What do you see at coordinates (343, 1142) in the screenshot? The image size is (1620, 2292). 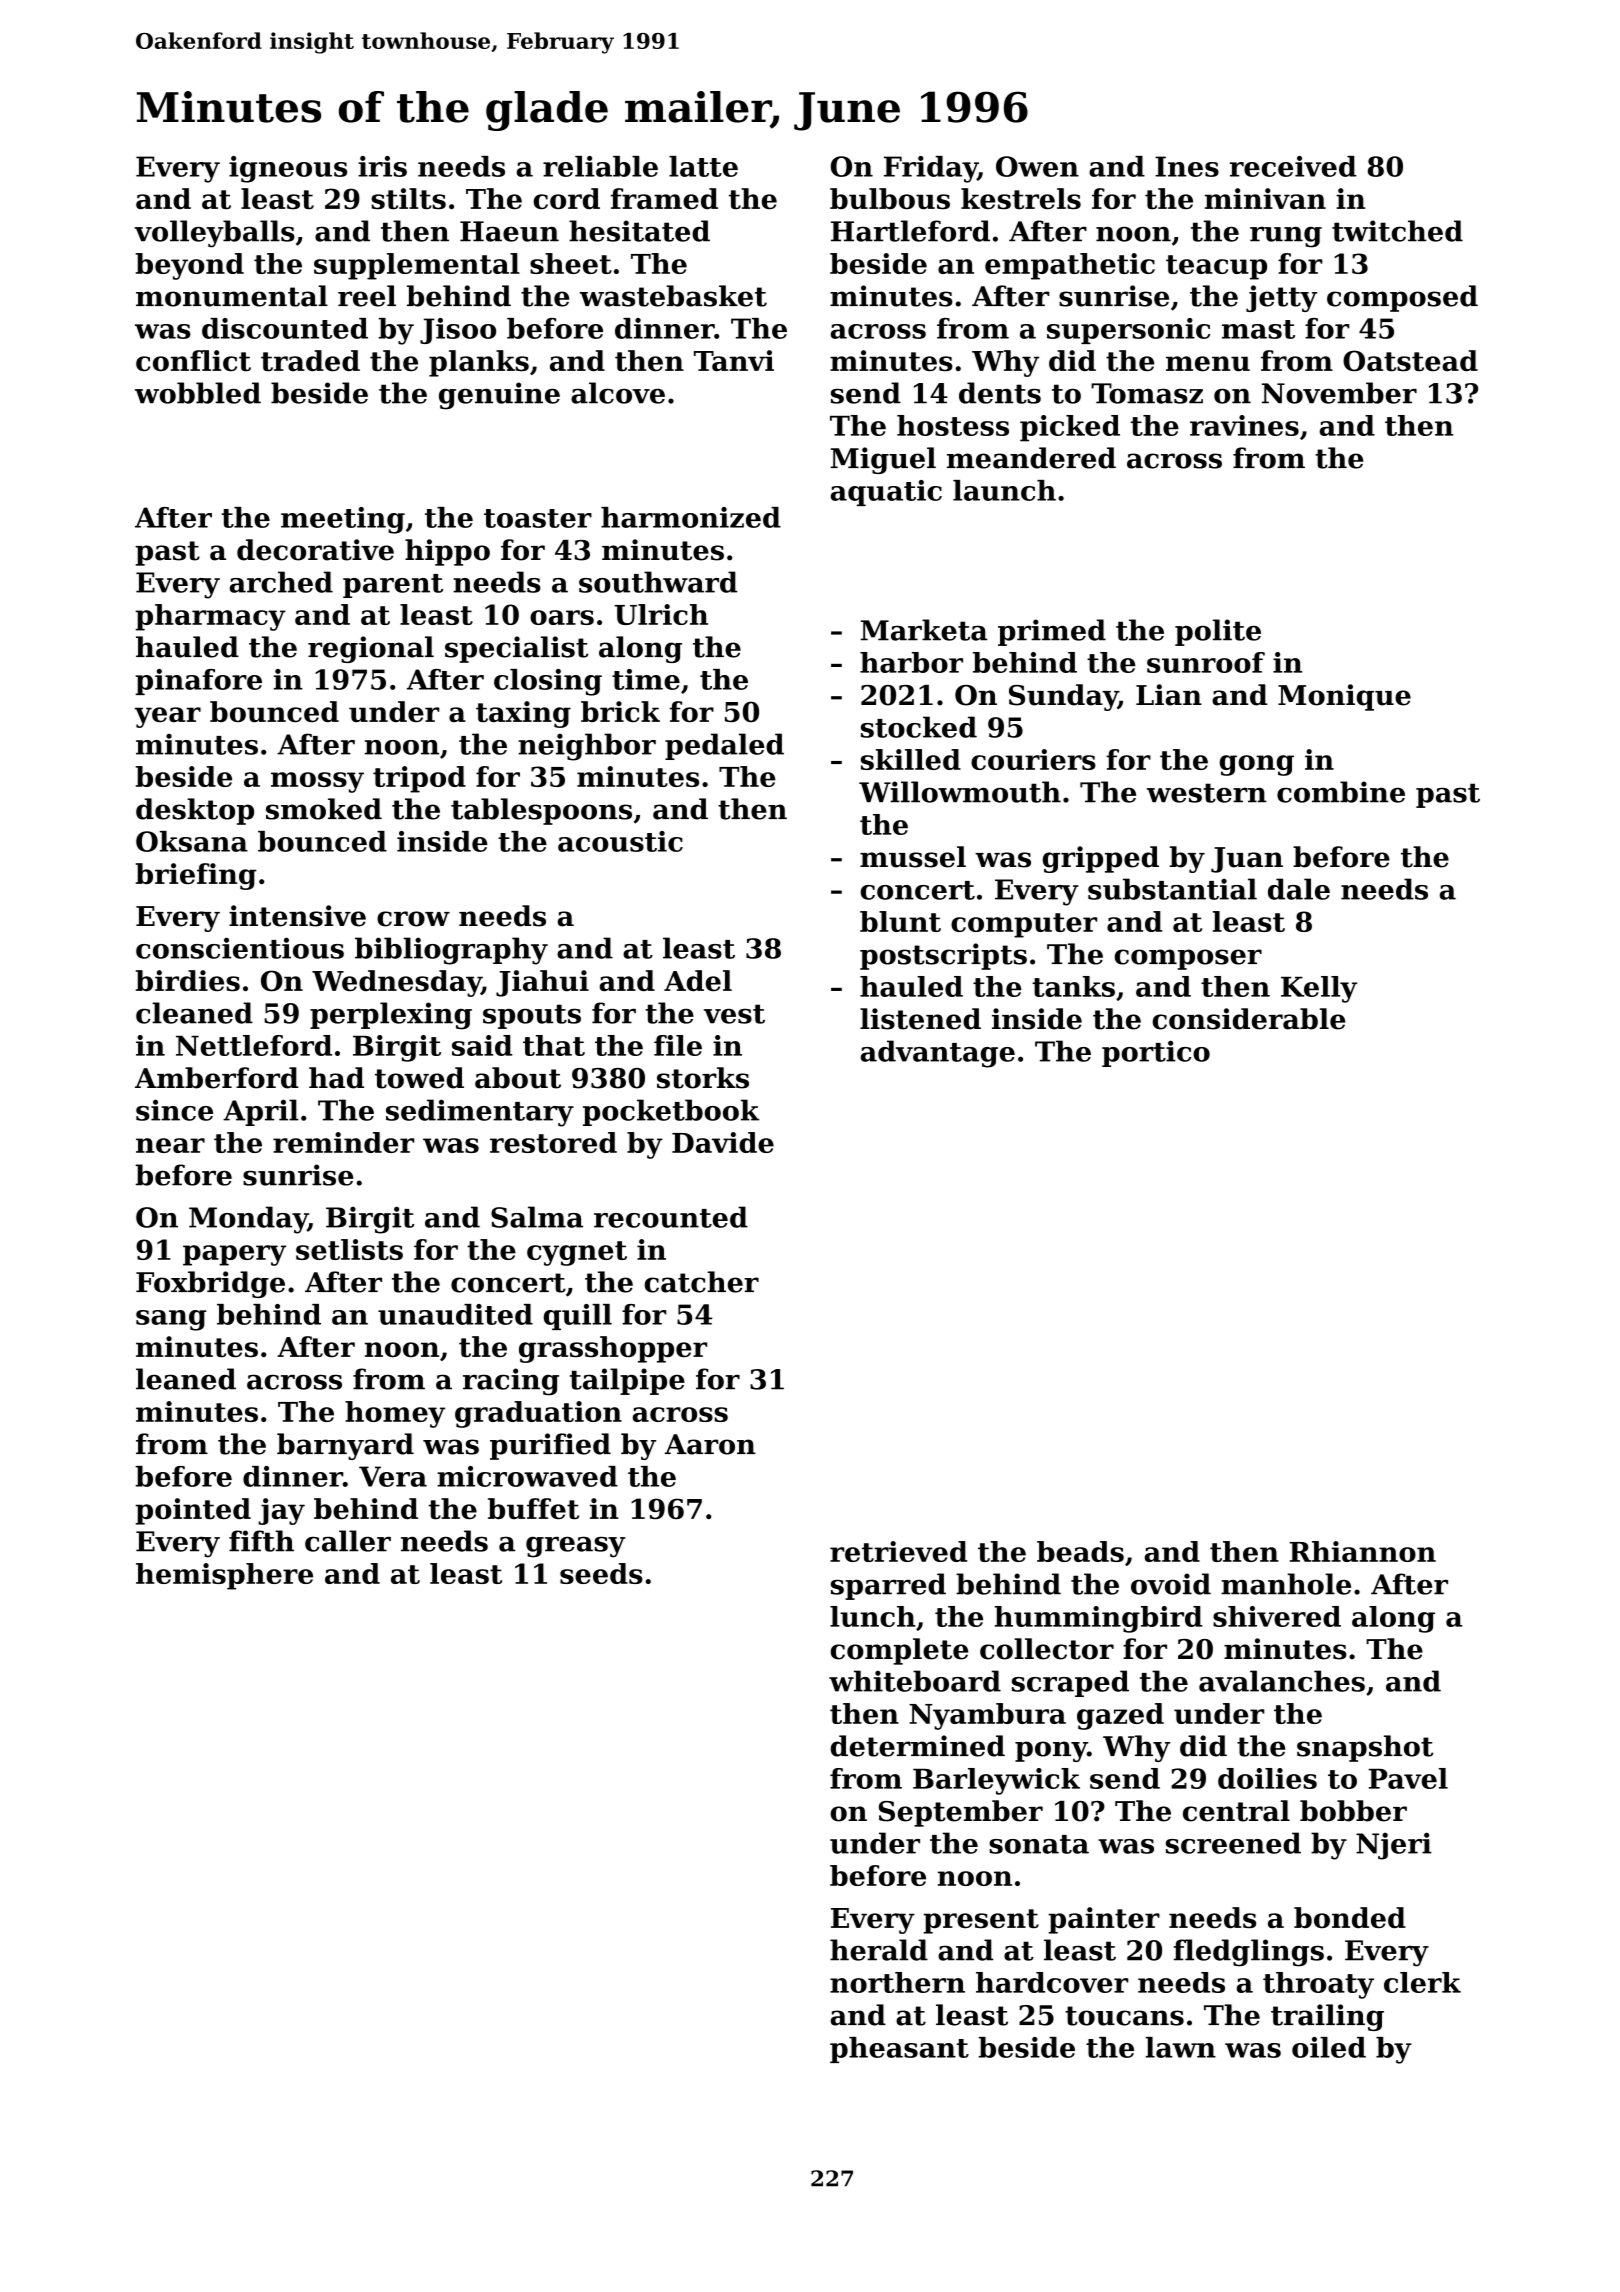 I see `reminder` at bounding box center [343, 1142].
